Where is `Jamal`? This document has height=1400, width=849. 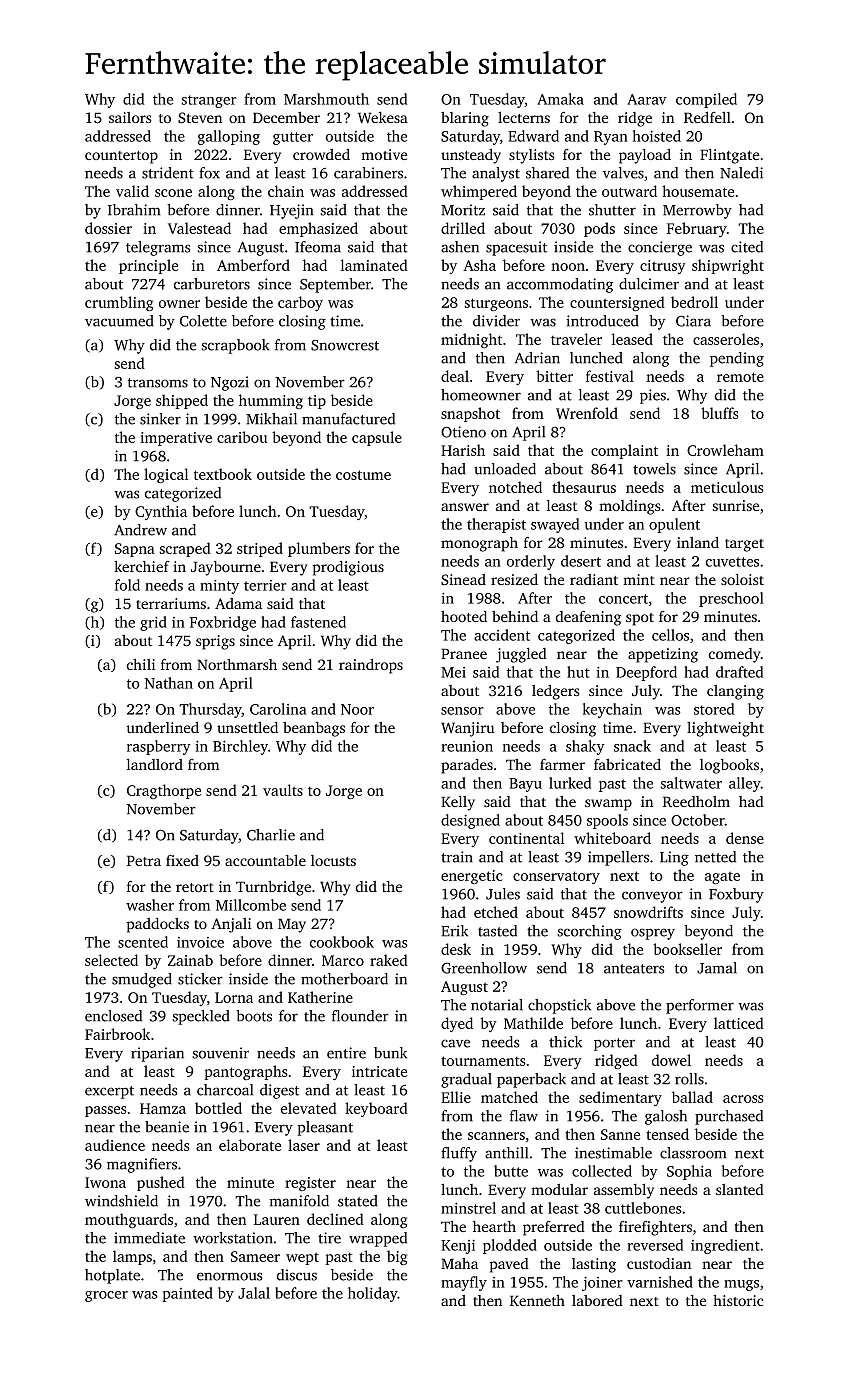
Jamal is located at coordinates (717, 968).
